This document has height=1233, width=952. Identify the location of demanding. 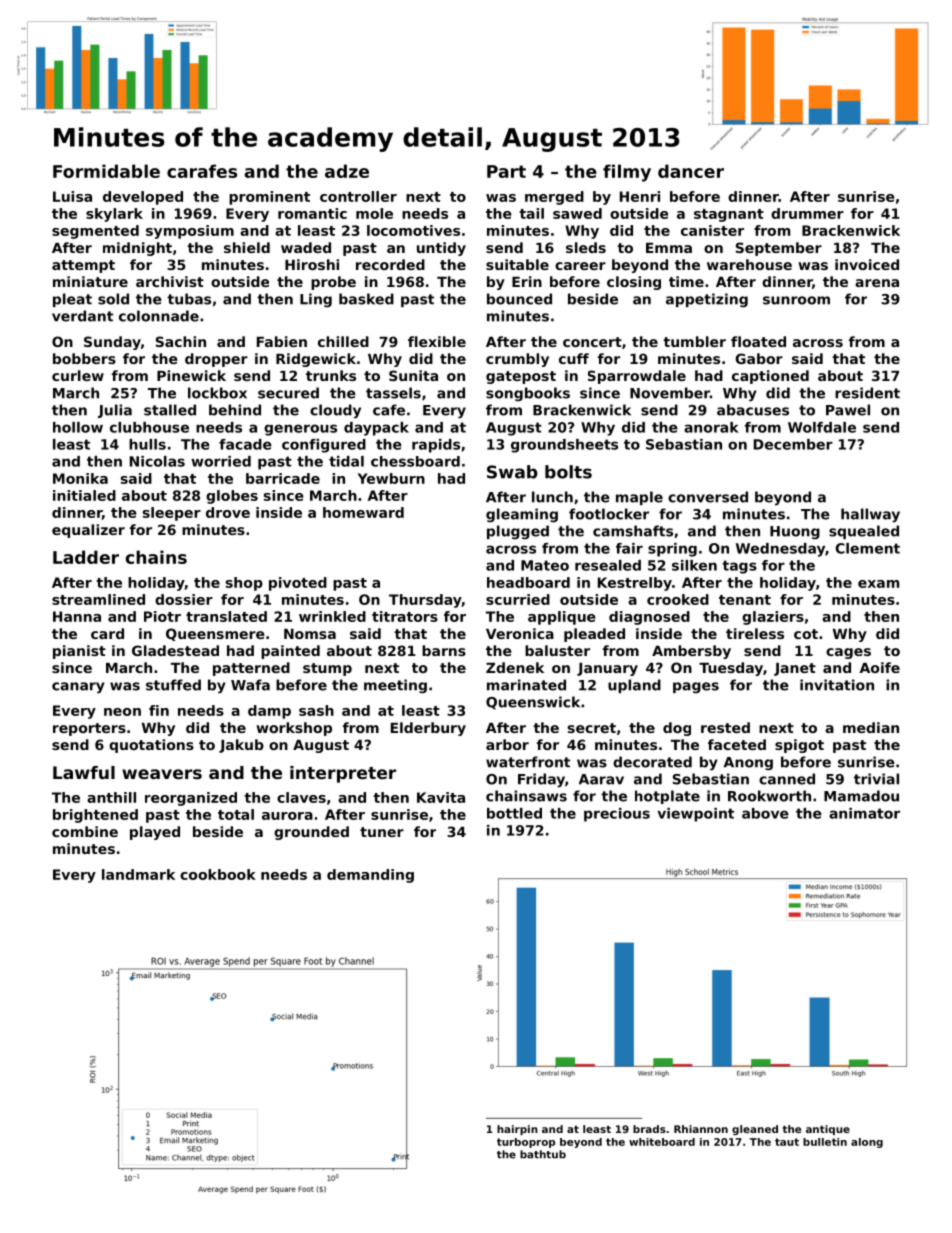
(370, 876).
